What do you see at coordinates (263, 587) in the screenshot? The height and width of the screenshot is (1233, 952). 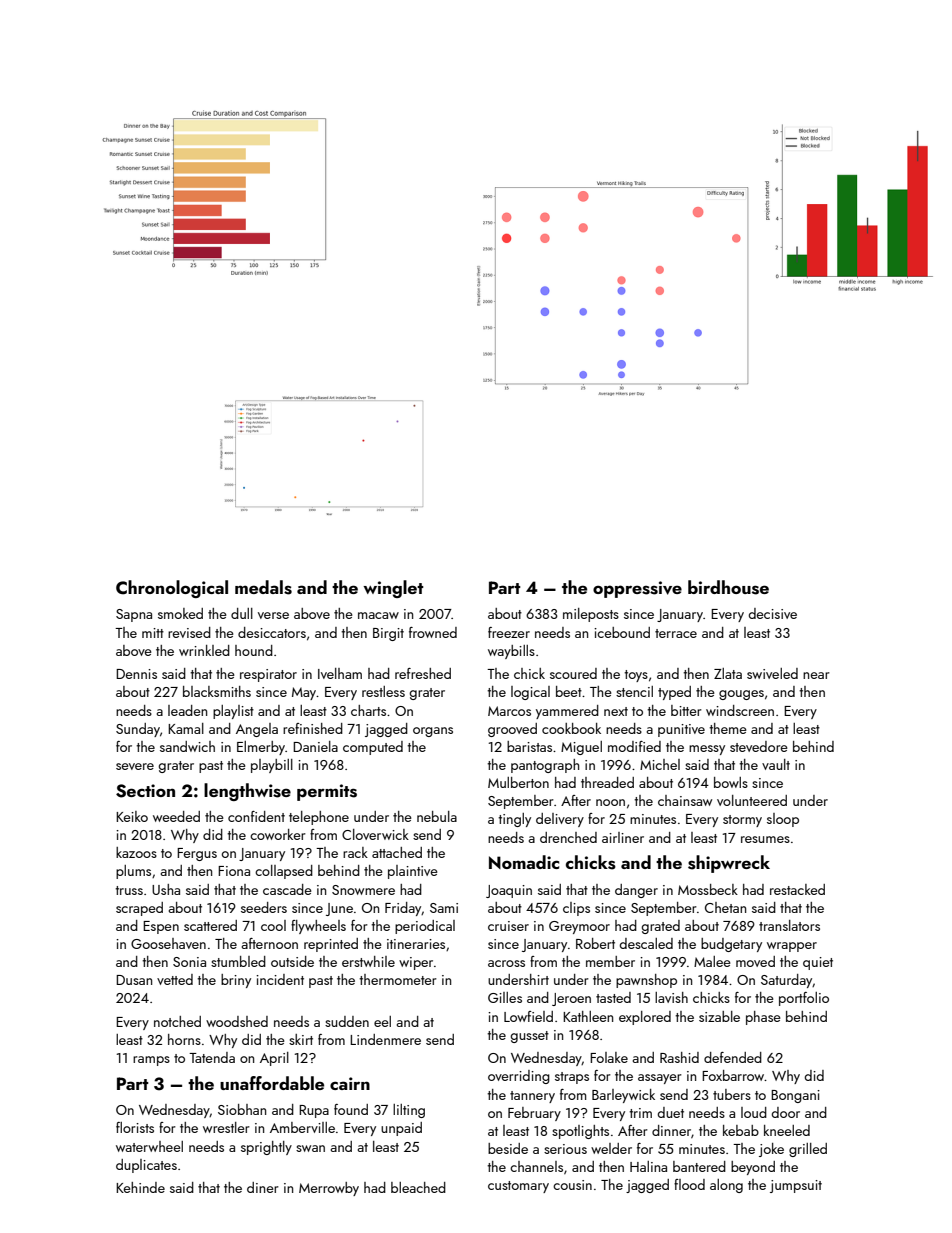 I see `medals` at bounding box center [263, 587].
